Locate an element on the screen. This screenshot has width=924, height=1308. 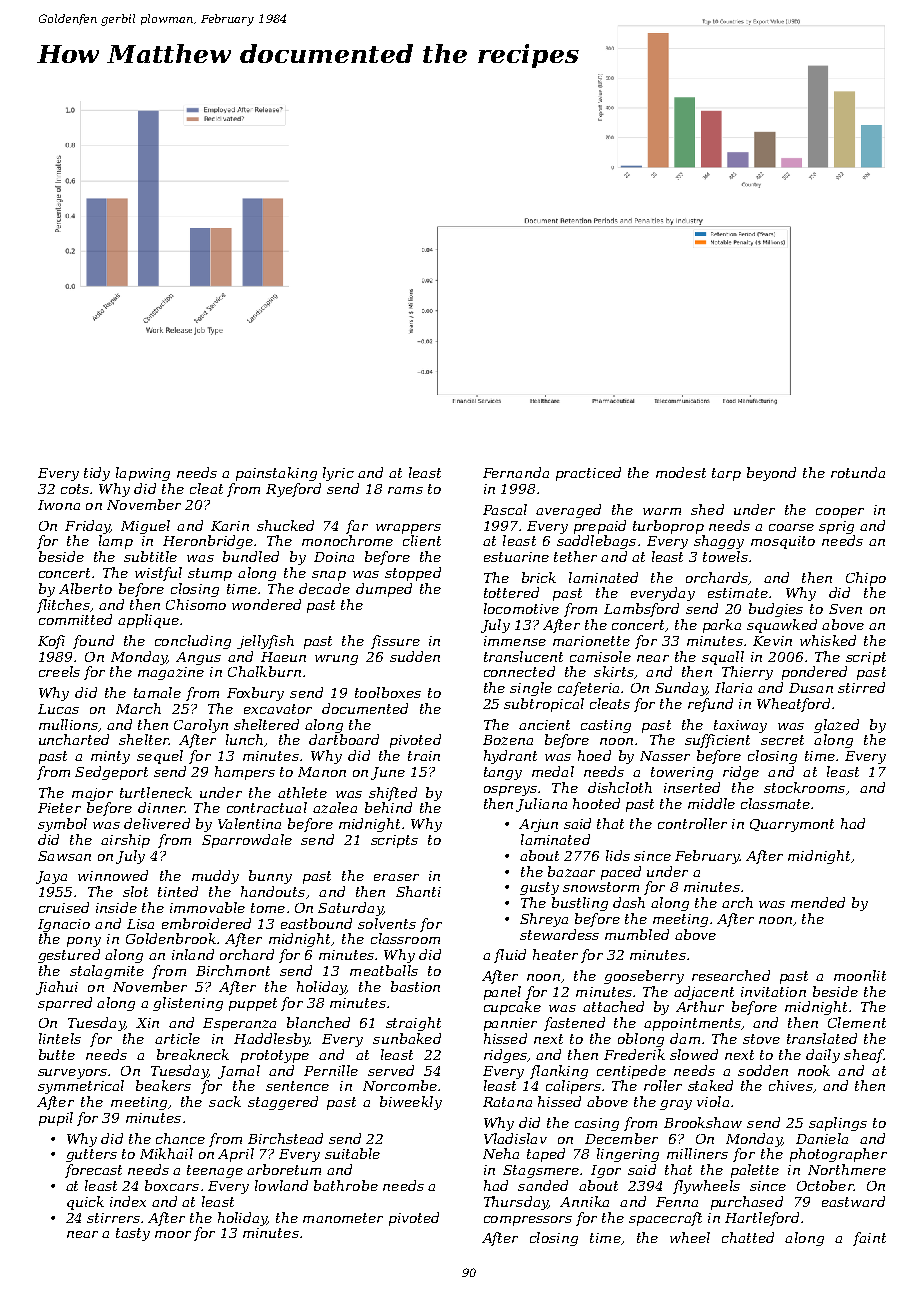
beyond is located at coordinates (771, 474).
